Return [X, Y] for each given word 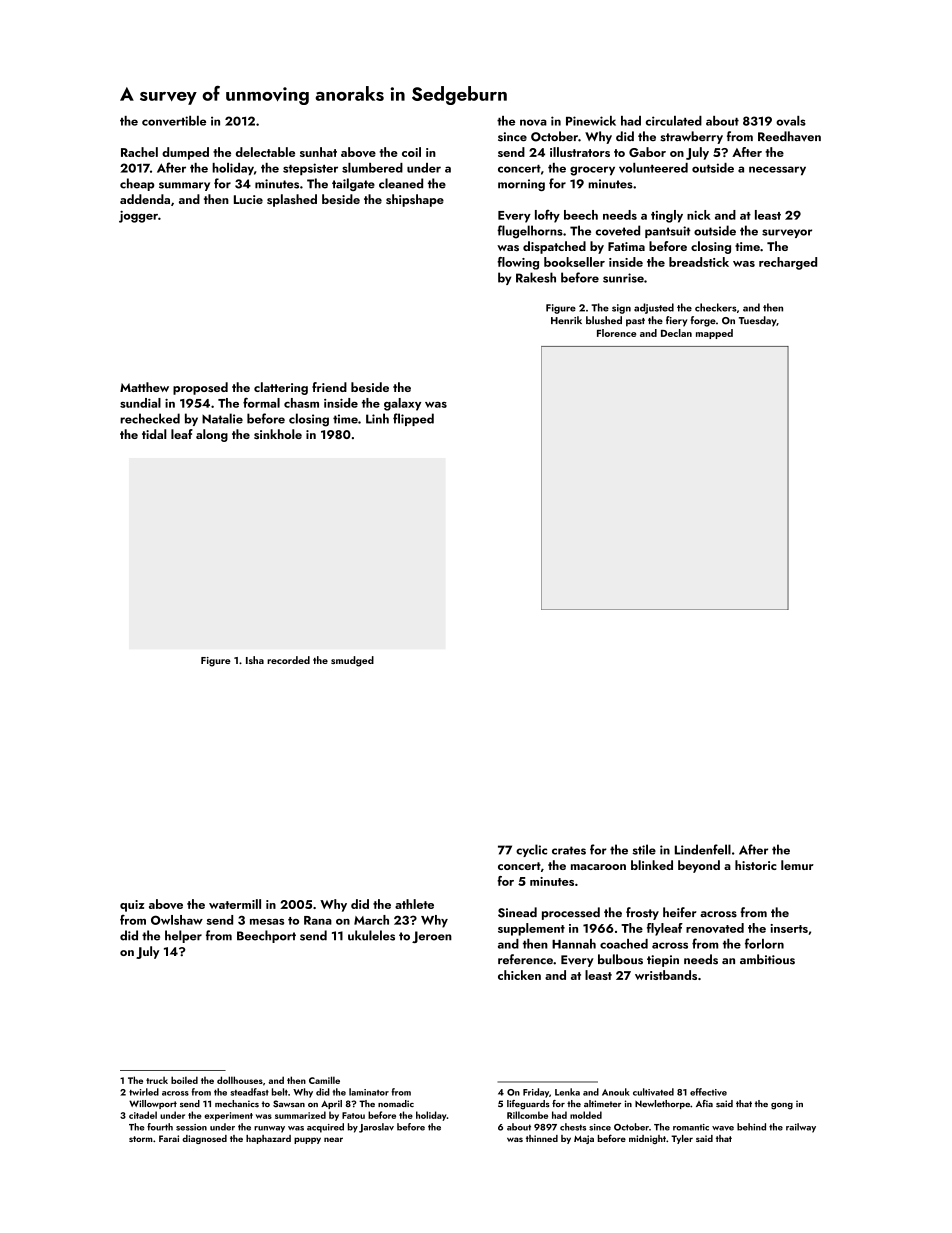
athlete [414, 904]
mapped [714, 334]
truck [157, 1080]
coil [411, 152]
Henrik [566, 320]
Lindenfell [703, 849]
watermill [235, 904]
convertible [174, 121]
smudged [352, 661]
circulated [674, 121]
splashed [292, 200]
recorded [288, 660]
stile [644, 849]
